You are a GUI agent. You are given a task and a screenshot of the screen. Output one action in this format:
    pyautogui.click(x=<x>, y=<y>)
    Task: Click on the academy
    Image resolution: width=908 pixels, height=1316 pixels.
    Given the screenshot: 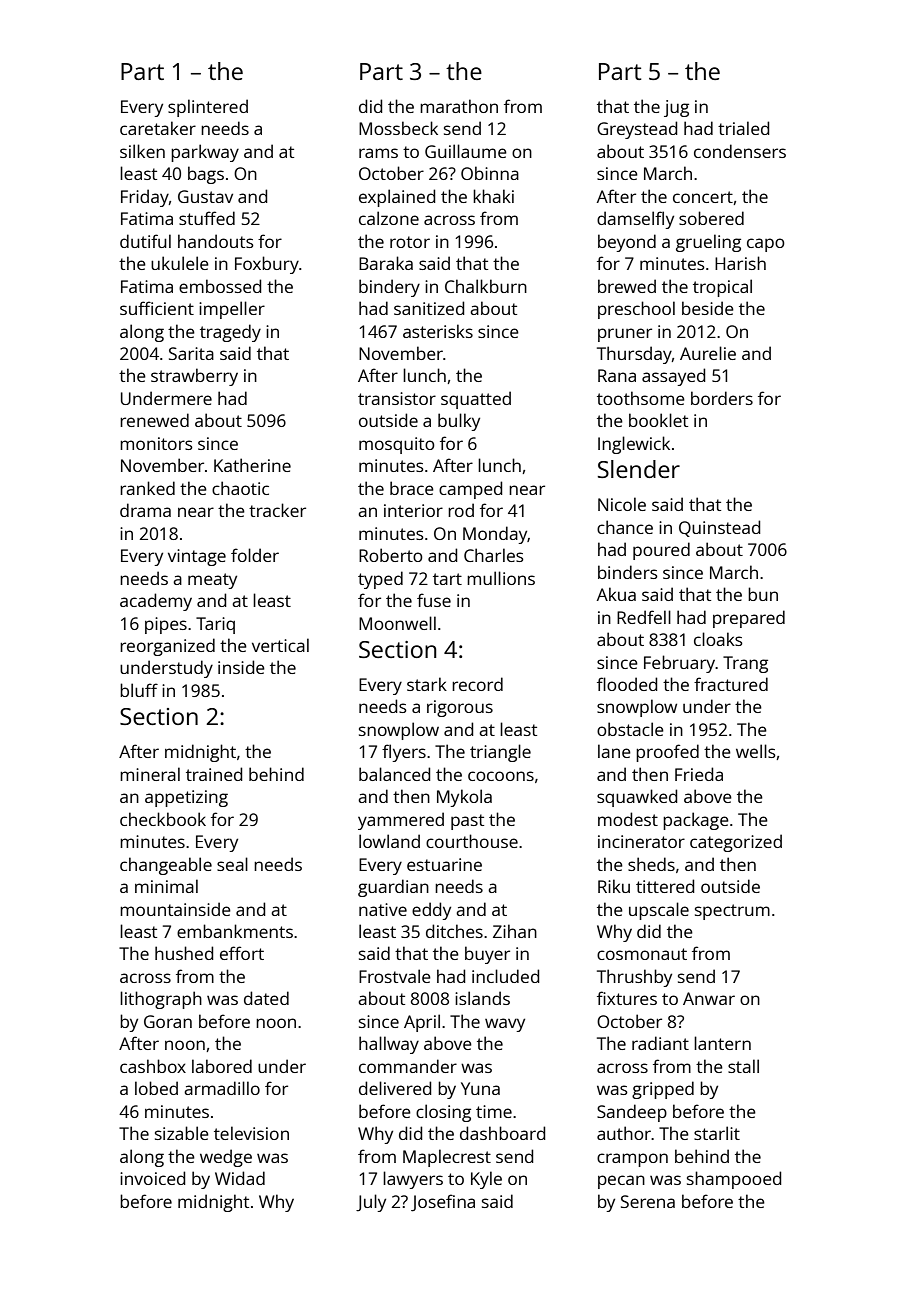 What is the action you would take?
    pyautogui.click(x=156, y=602)
